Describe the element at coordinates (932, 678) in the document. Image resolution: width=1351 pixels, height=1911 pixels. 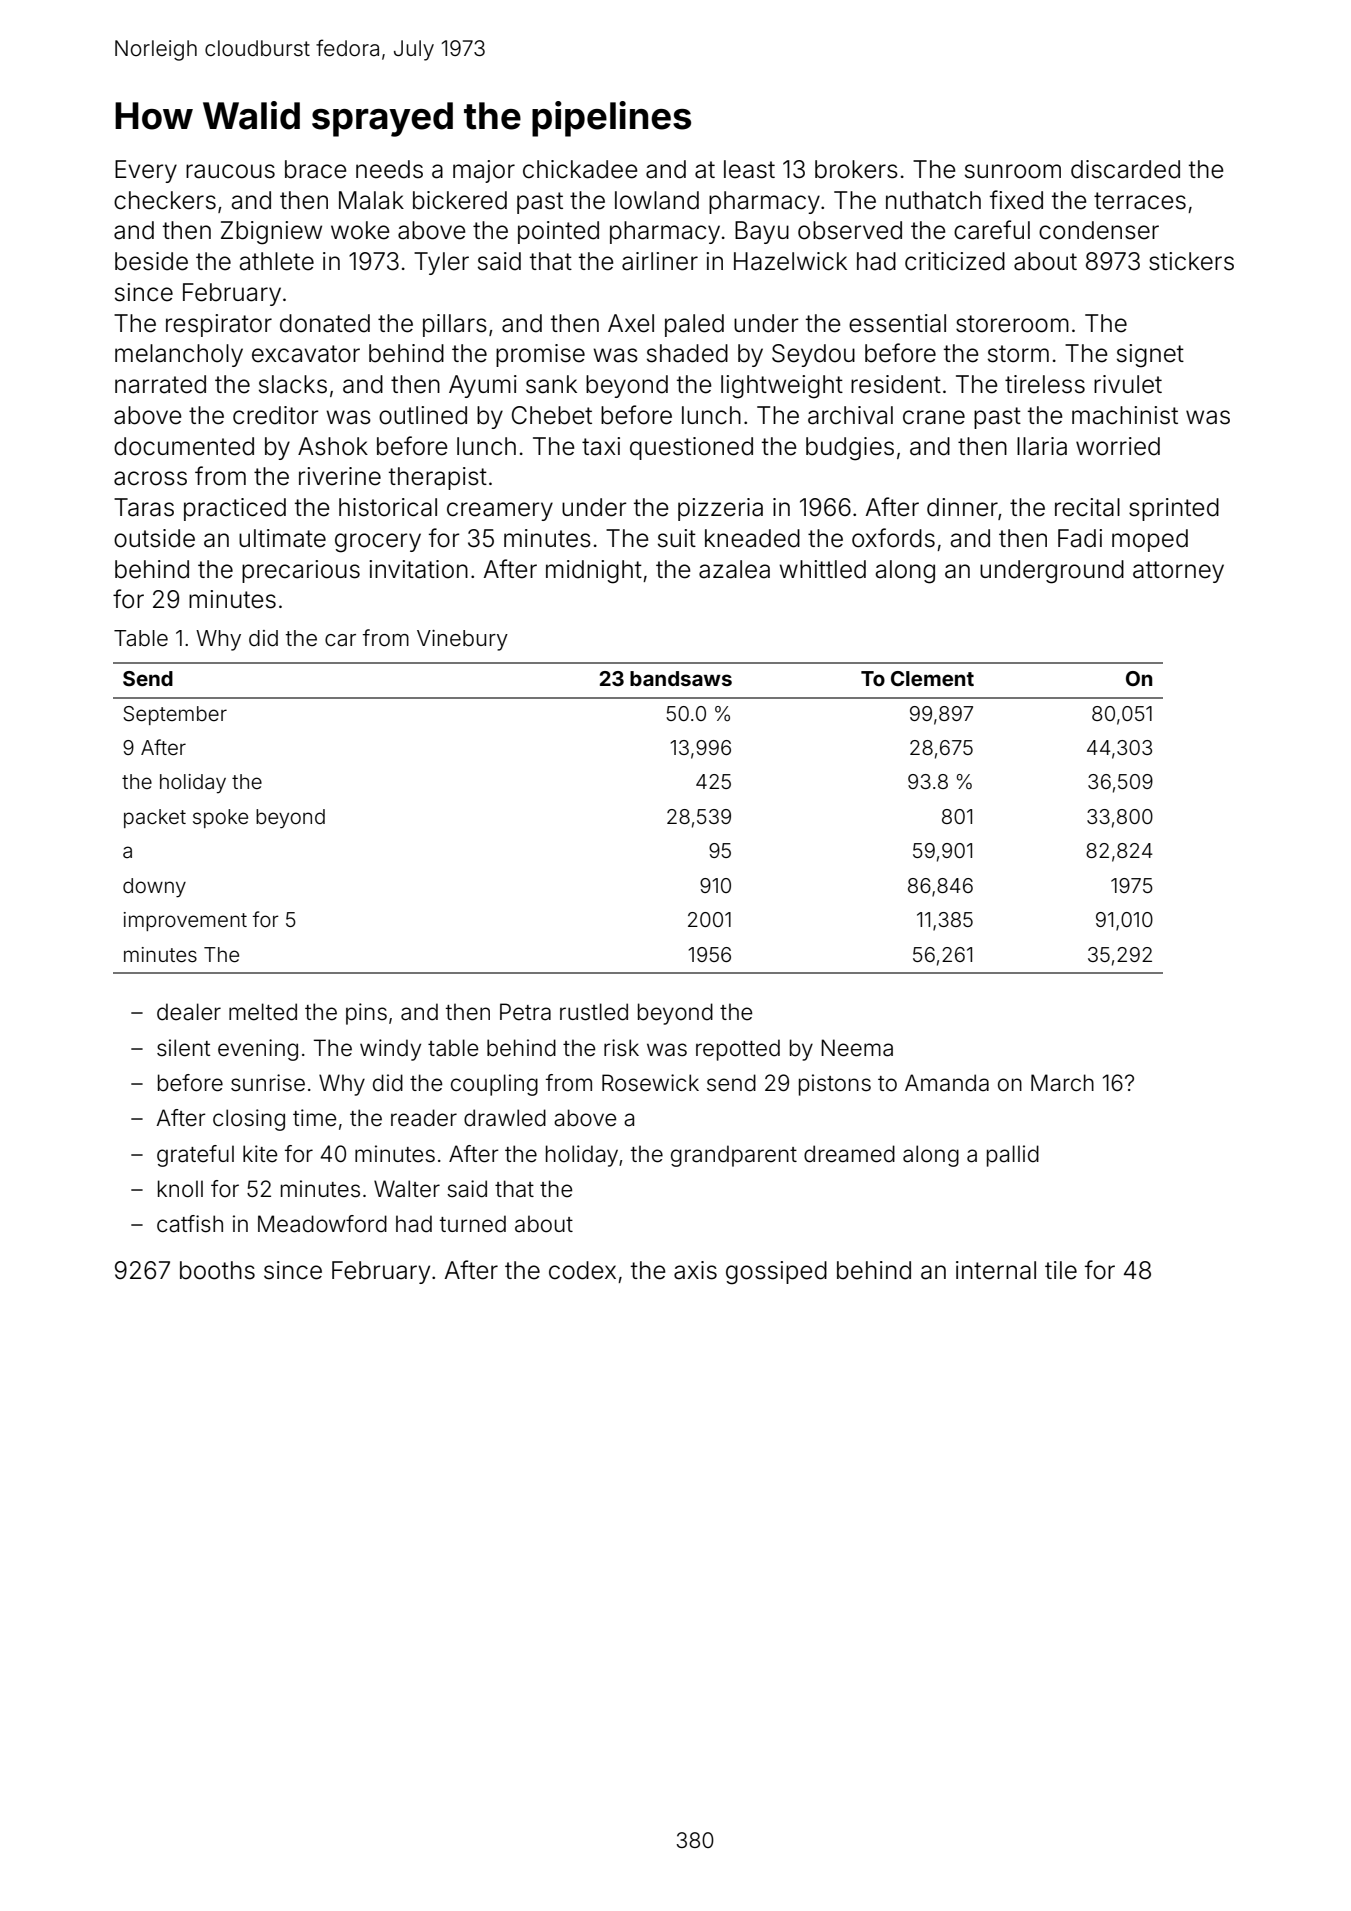
I see `Clement` at that location.
